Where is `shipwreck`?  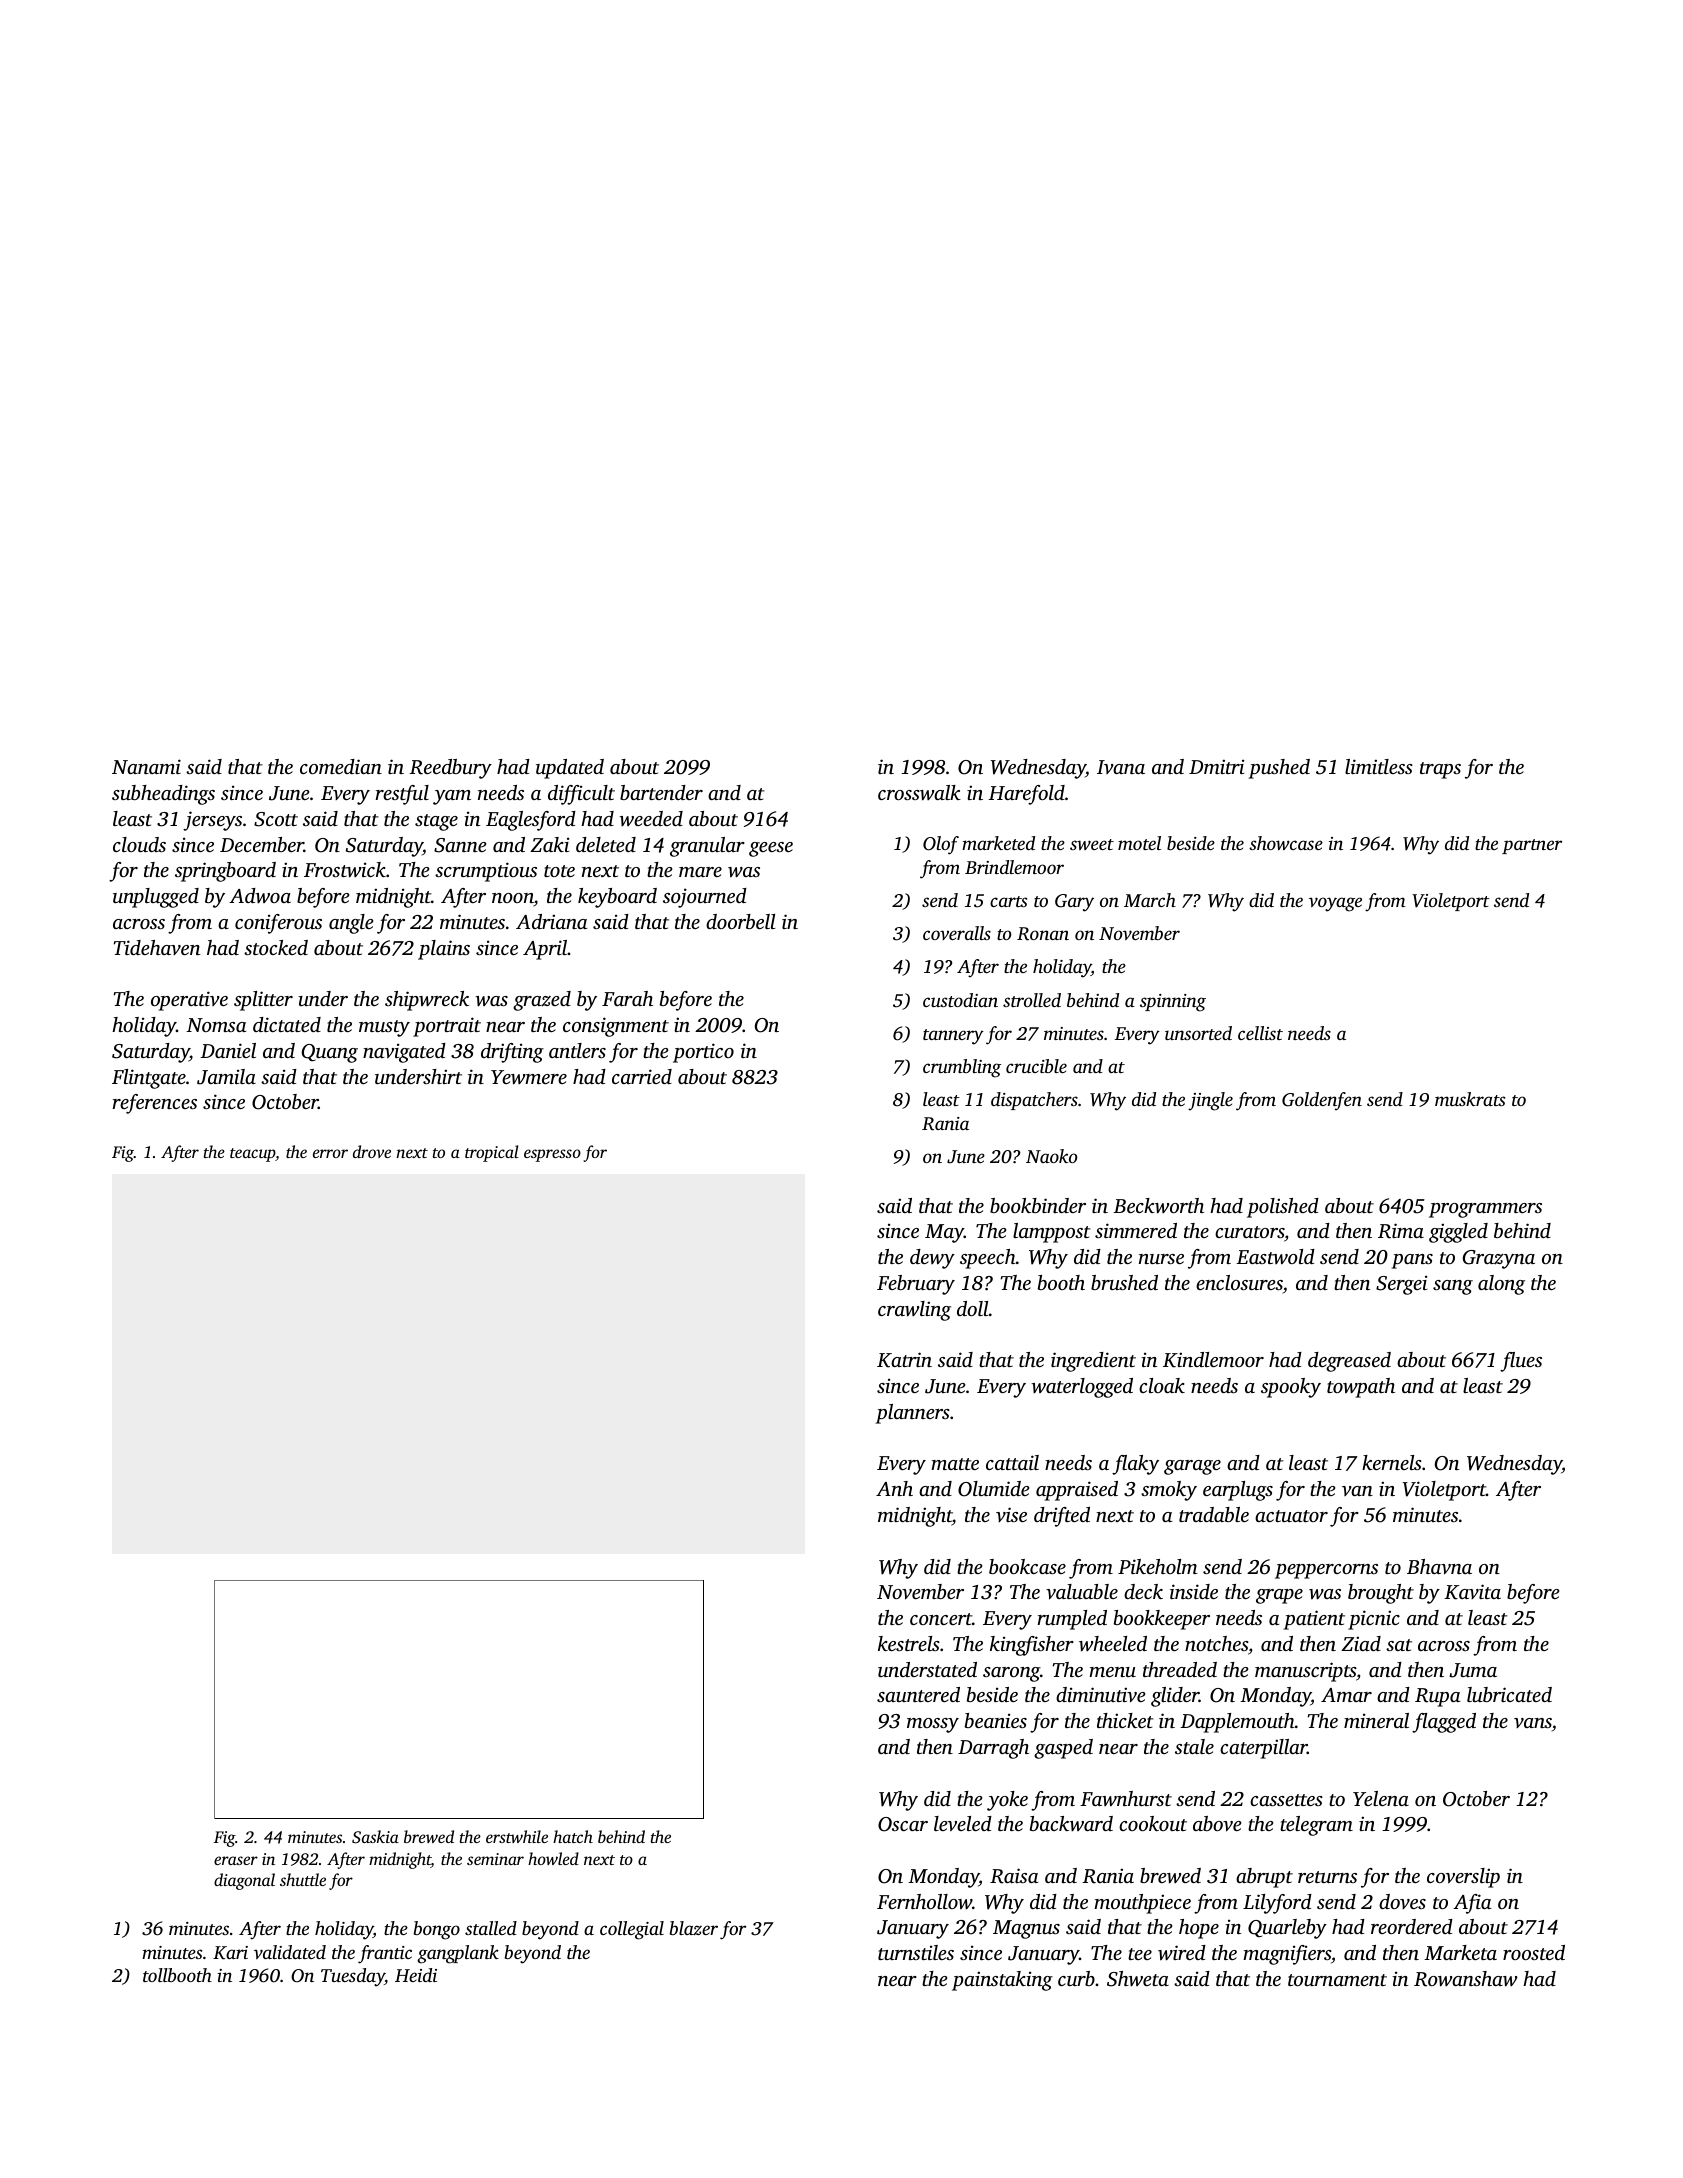 shipwreck is located at coordinates (427, 1001).
